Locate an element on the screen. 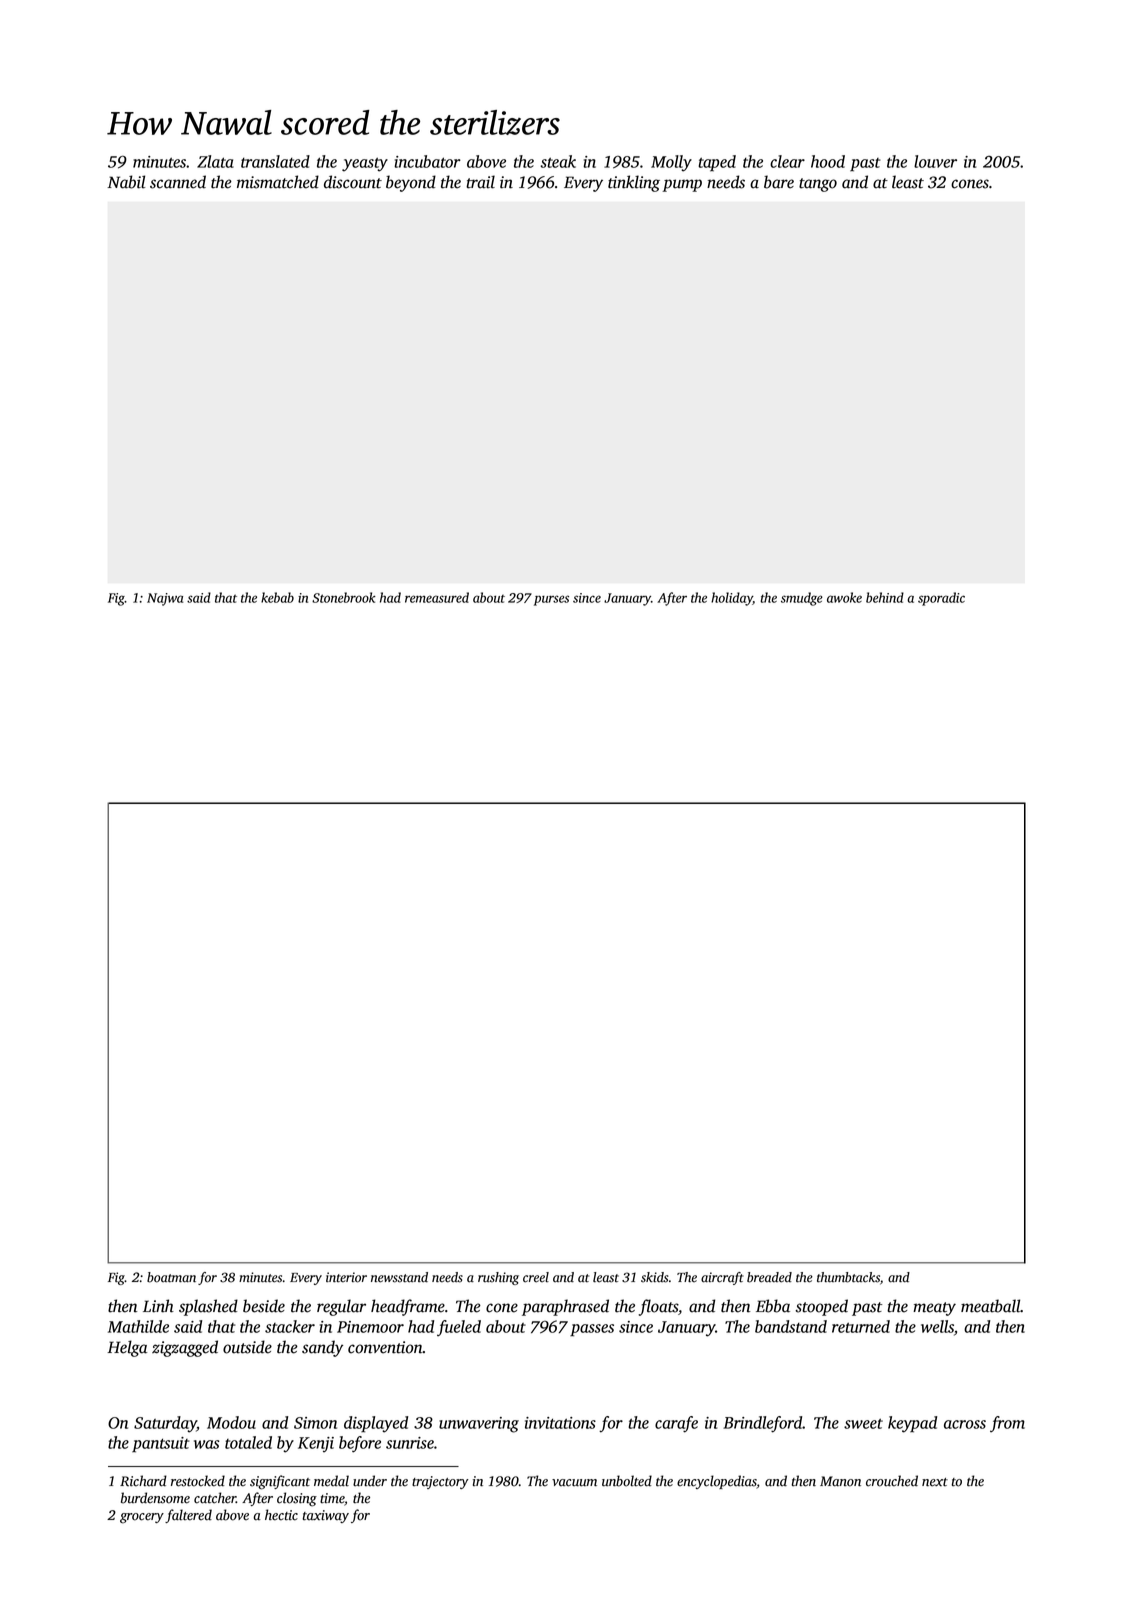 The image size is (1133, 1602). sporadic is located at coordinates (941, 599).
